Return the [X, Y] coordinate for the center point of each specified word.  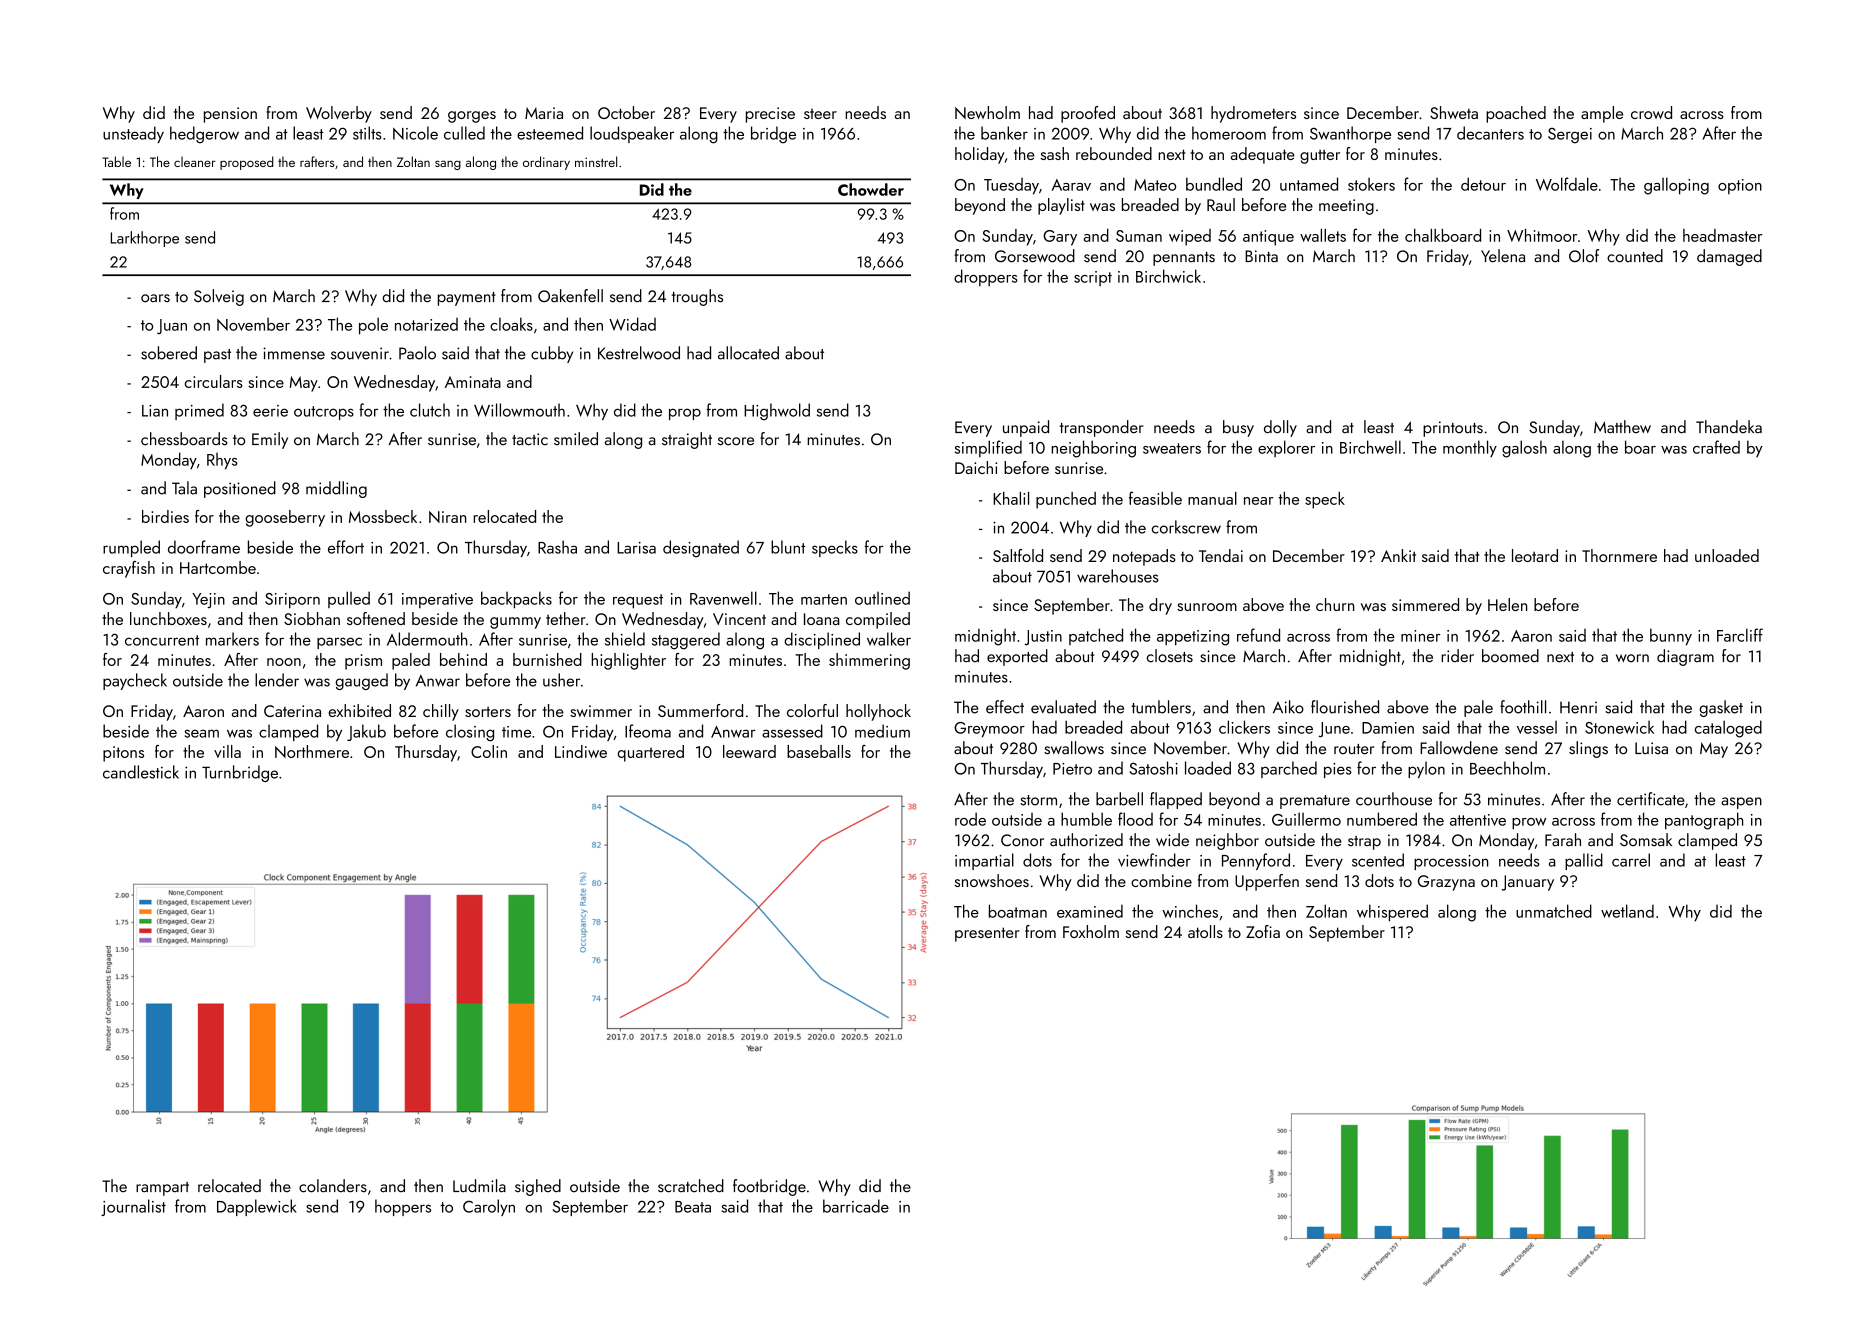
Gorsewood [1035, 256]
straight [687, 440]
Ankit [1398, 555]
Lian [155, 411]
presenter [987, 934]
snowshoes [991, 880]
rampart [162, 1189]
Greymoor [989, 730]
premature [1315, 802]
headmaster [1723, 235]
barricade [856, 1206]
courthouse [1394, 799]
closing [470, 733]
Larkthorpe [145, 239]
